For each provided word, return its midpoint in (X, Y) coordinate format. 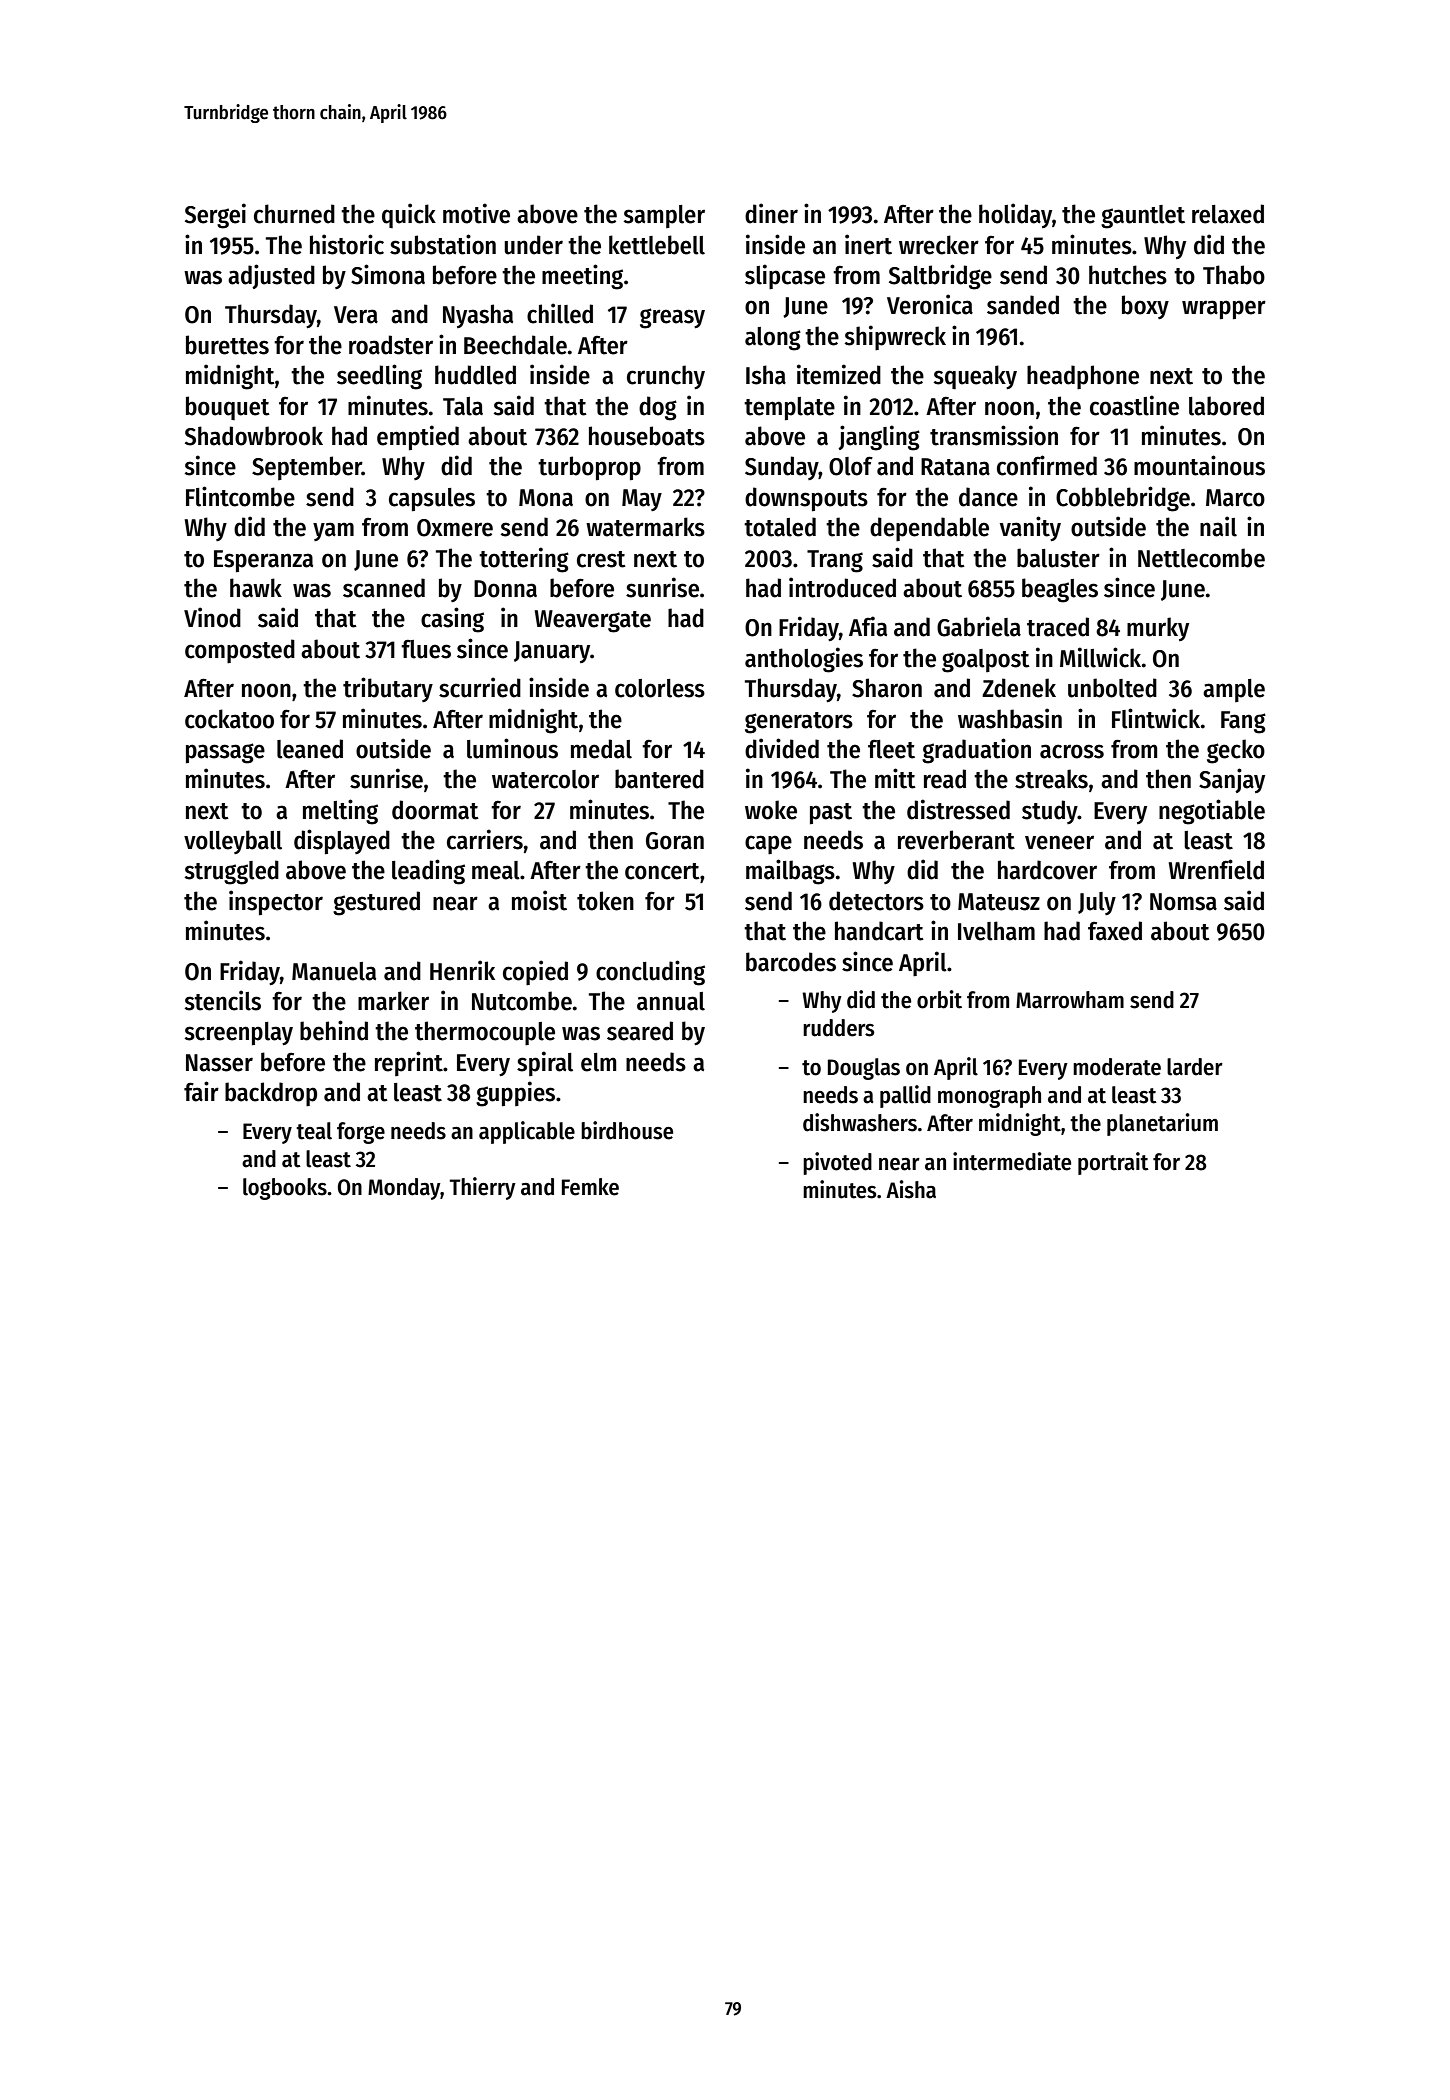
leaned (310, 749)
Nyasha (478, 316)
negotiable (1212, 812)
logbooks (285, 1189)
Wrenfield (1216, 869)
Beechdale (515, 345)
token (605, 901)
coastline (1134, 405)
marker (393, 1001)
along (773, 339)
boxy (1145, 307)
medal (601, 749)
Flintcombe (240, 496)
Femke (590, 1187)
